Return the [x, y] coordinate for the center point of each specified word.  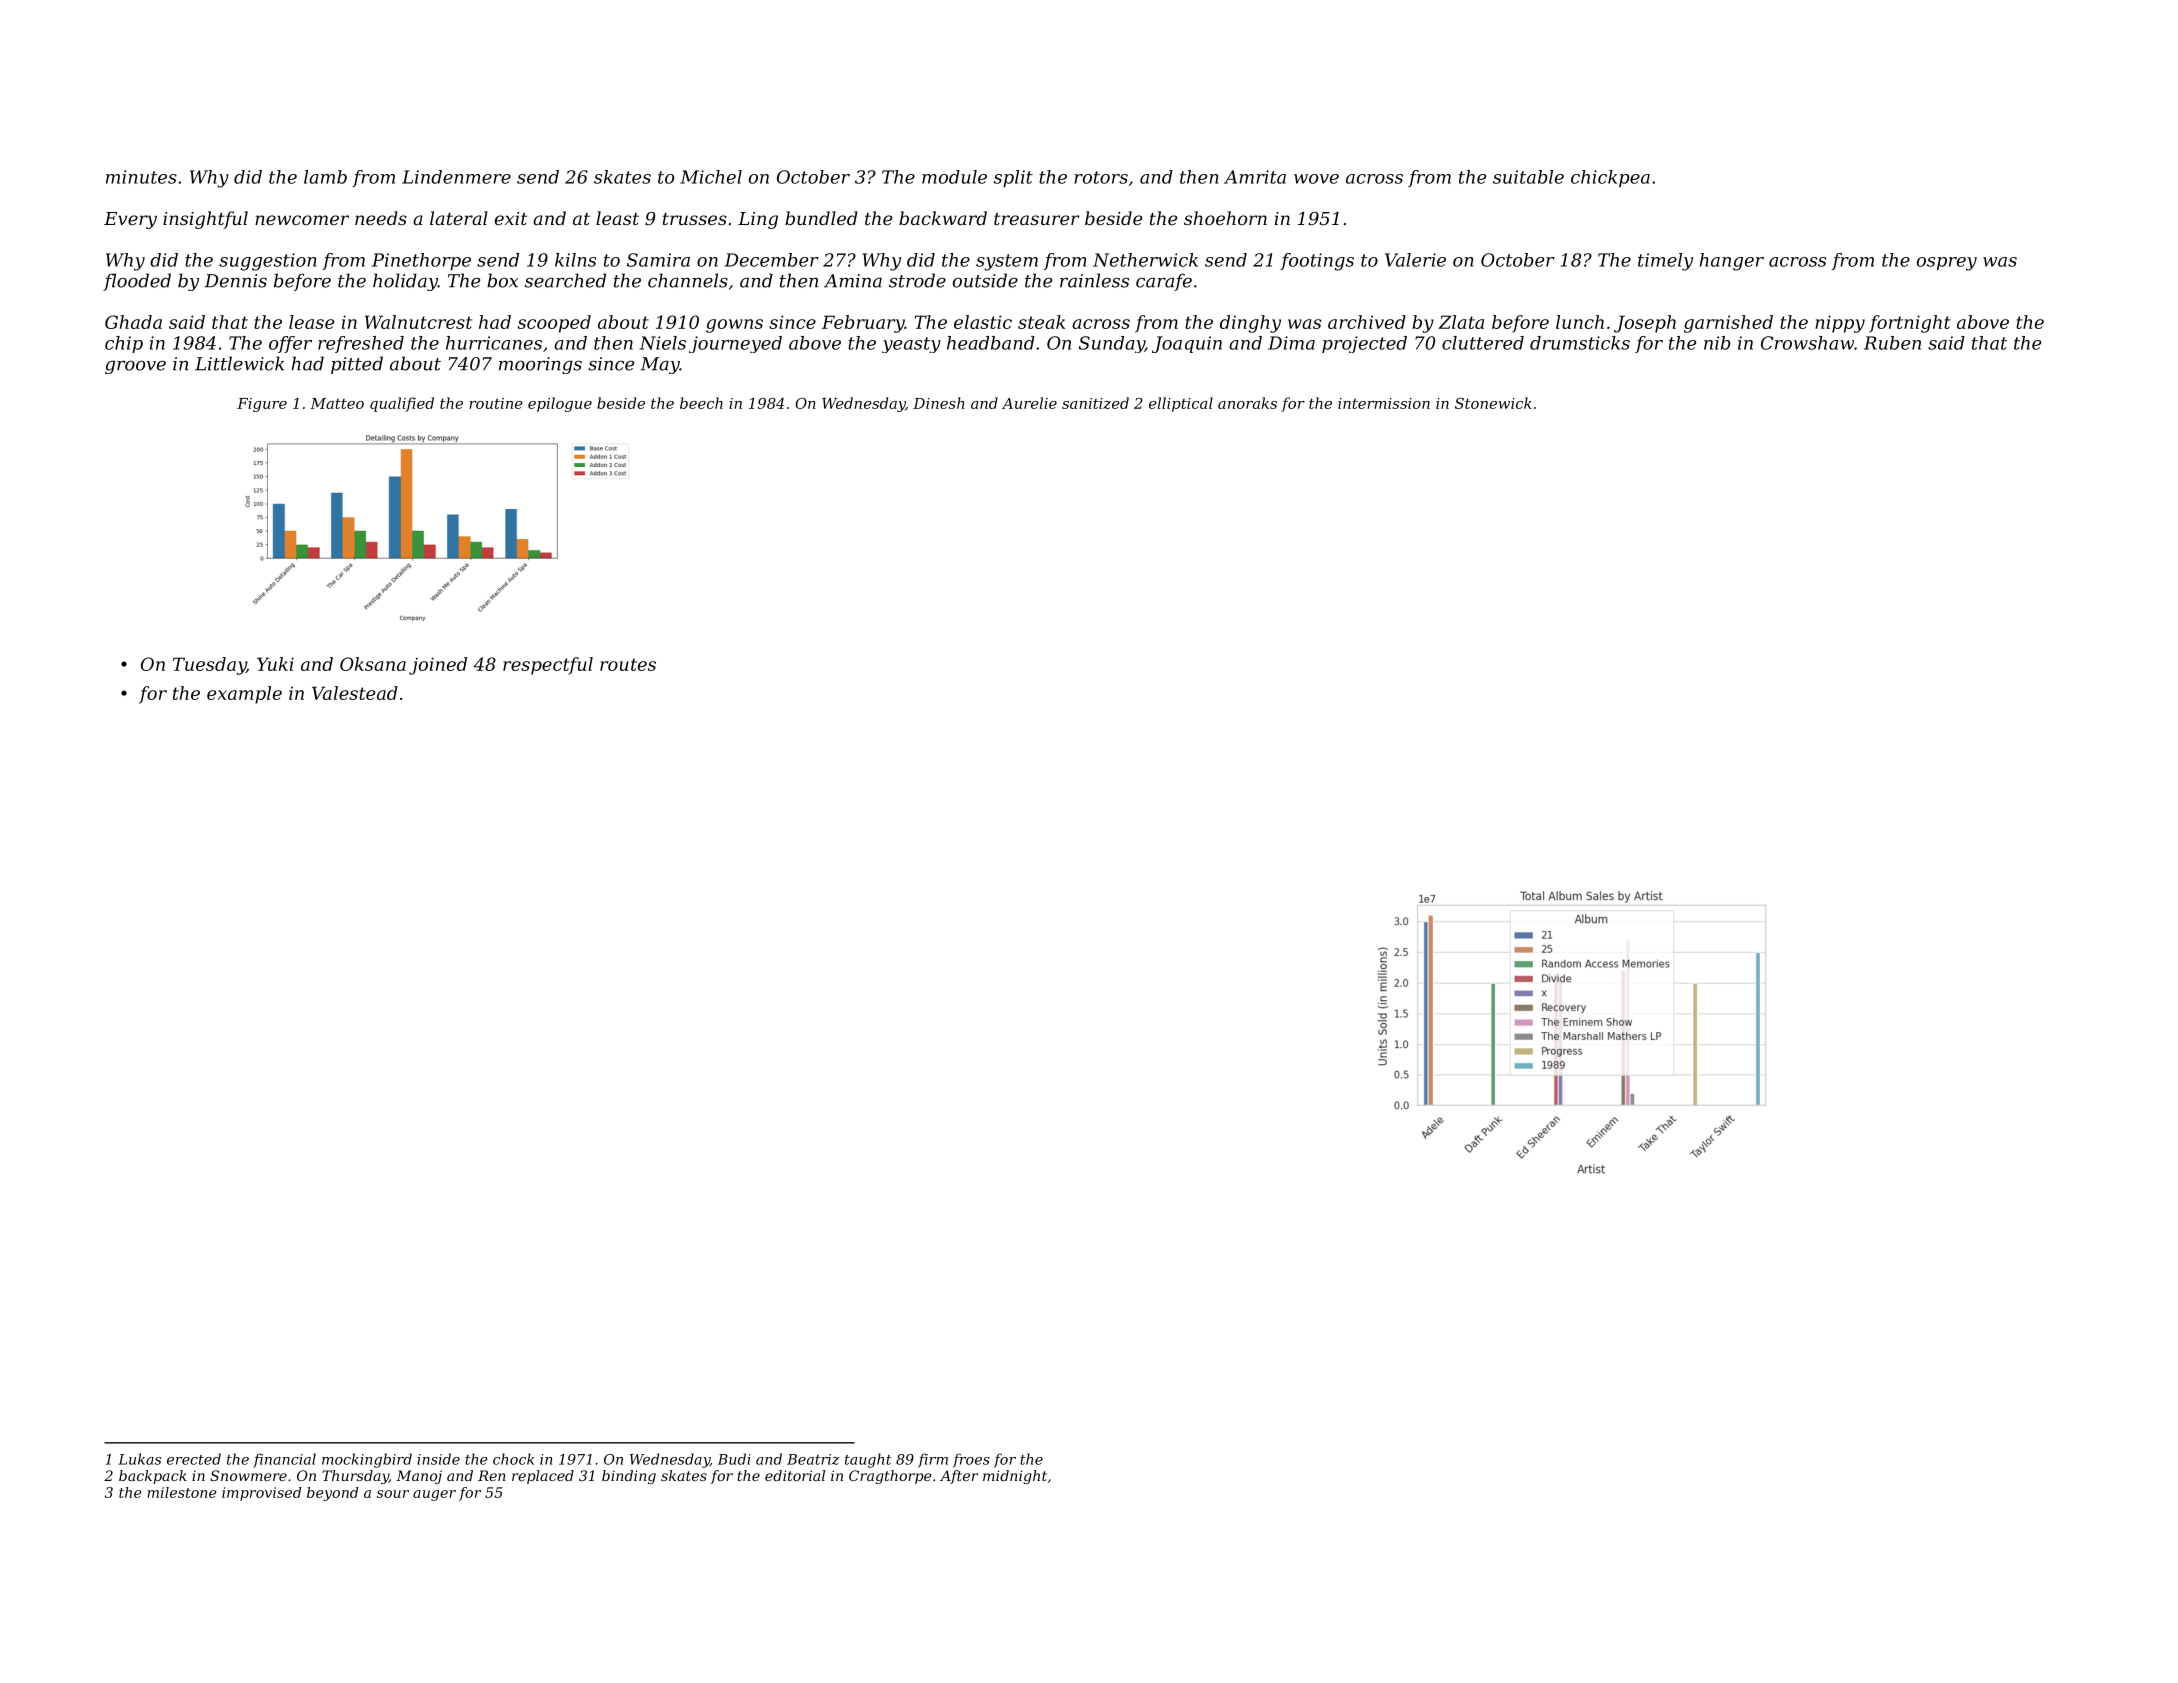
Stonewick [1493, 403]
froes [971, 1460]
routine [496, 403]
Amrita [1255, 177]
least [617, 218]
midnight [1015, 1477]
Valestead [355, 693]
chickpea [1610, 178]
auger [434, 1495]
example [244, 695]
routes [628, 664]
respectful [548, 666]
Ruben [1892, 343]
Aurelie [1029, 403]
